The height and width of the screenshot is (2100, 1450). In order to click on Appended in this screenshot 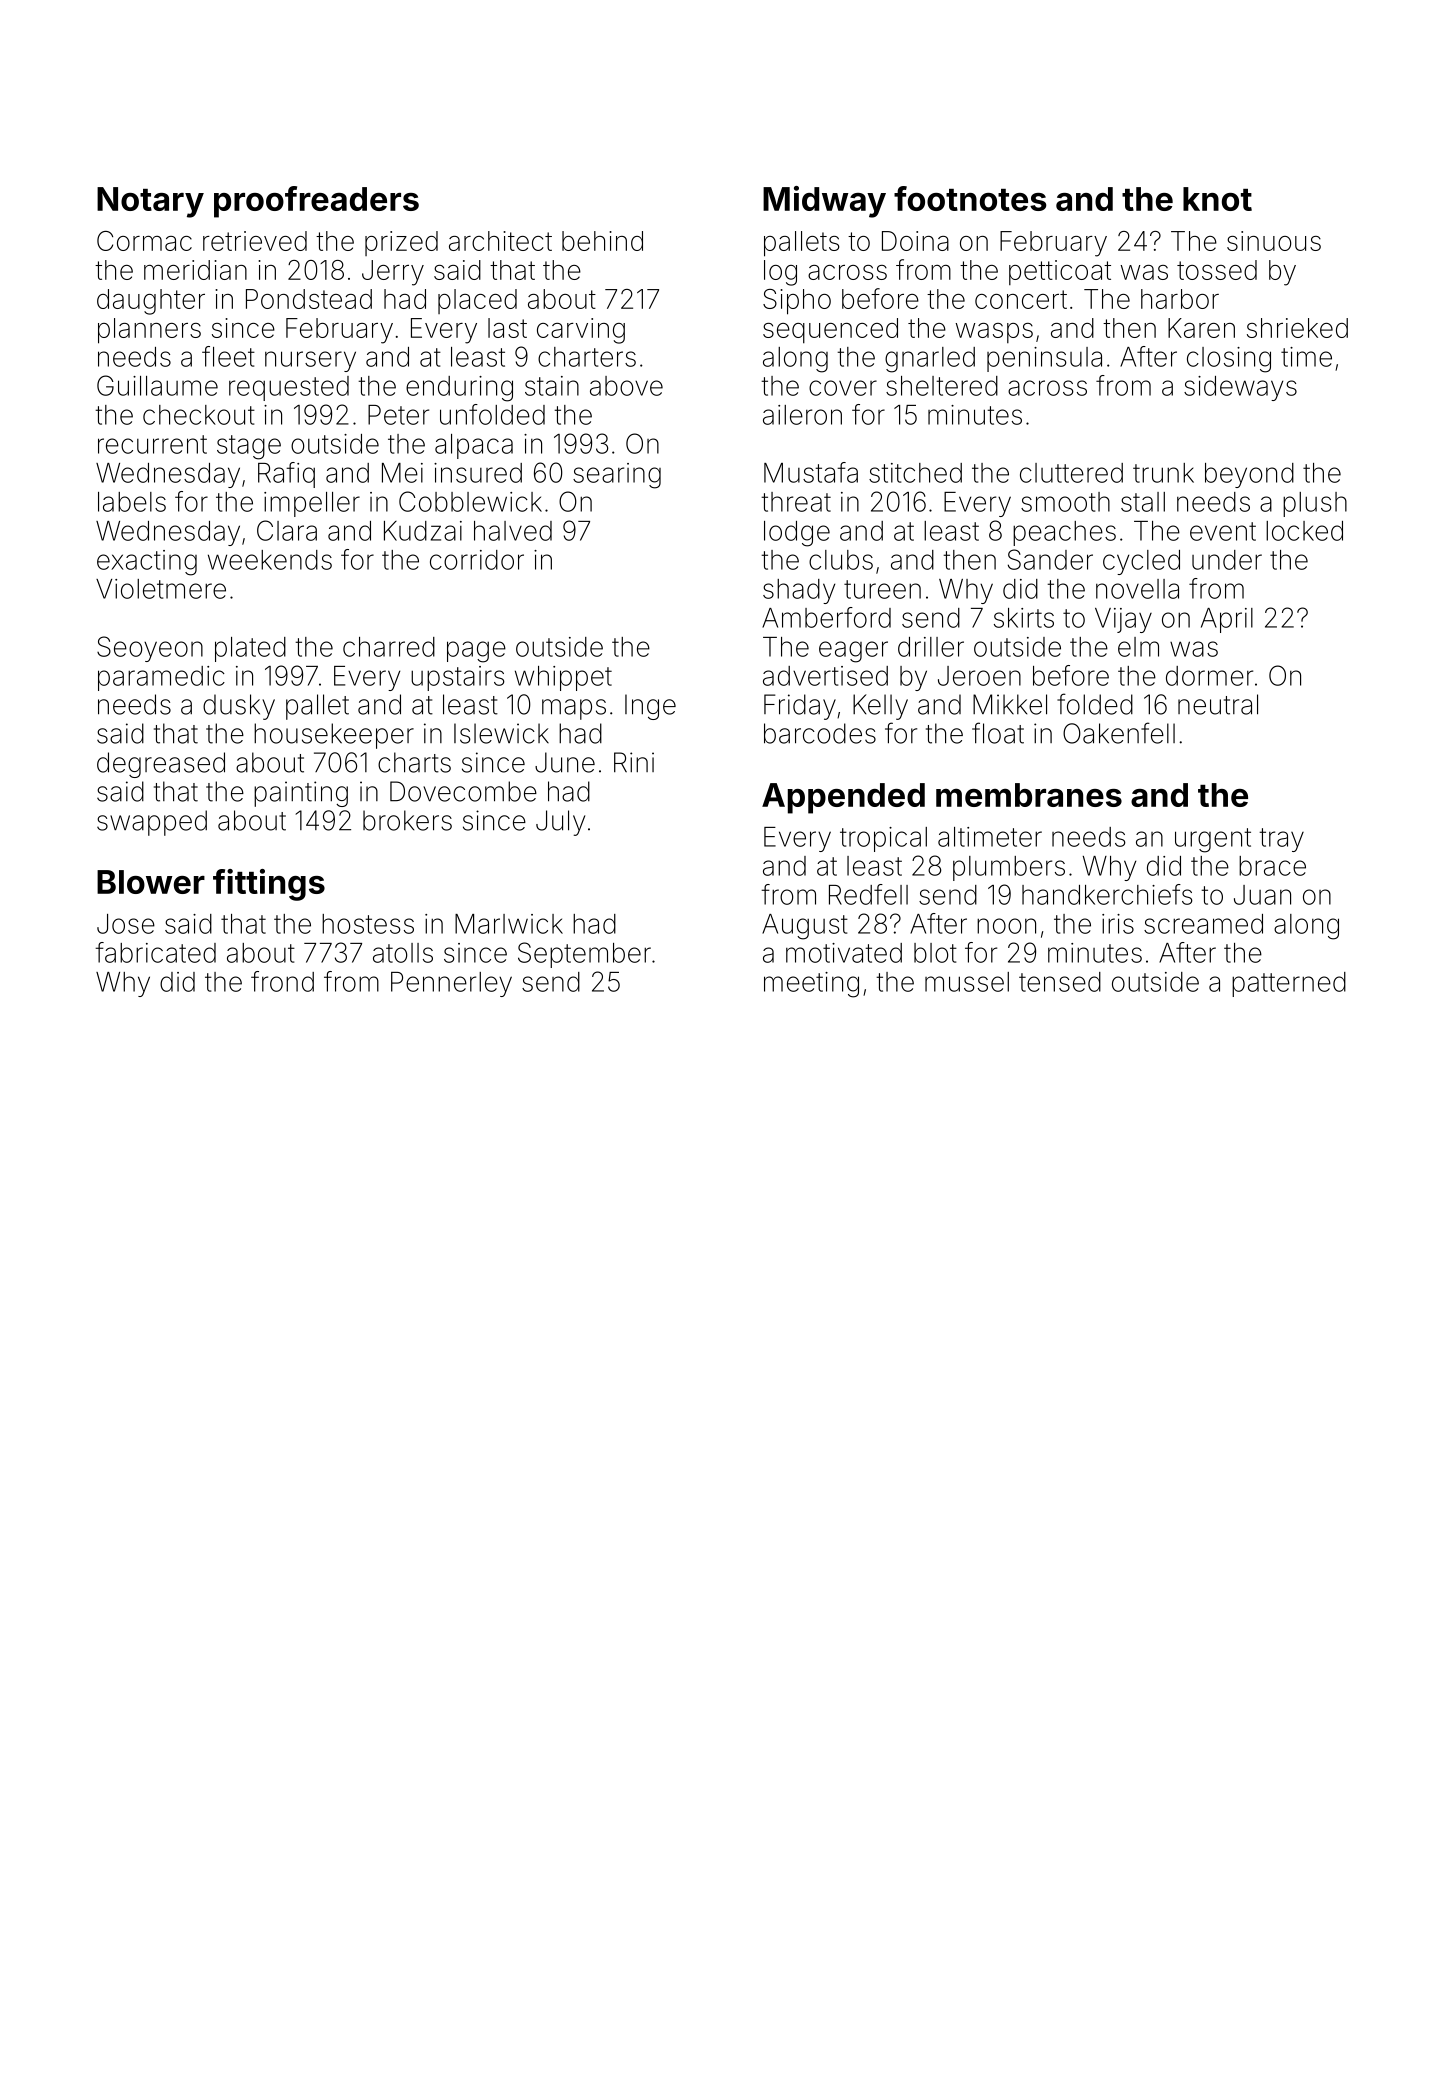, I will do `click(843, 798)`.
